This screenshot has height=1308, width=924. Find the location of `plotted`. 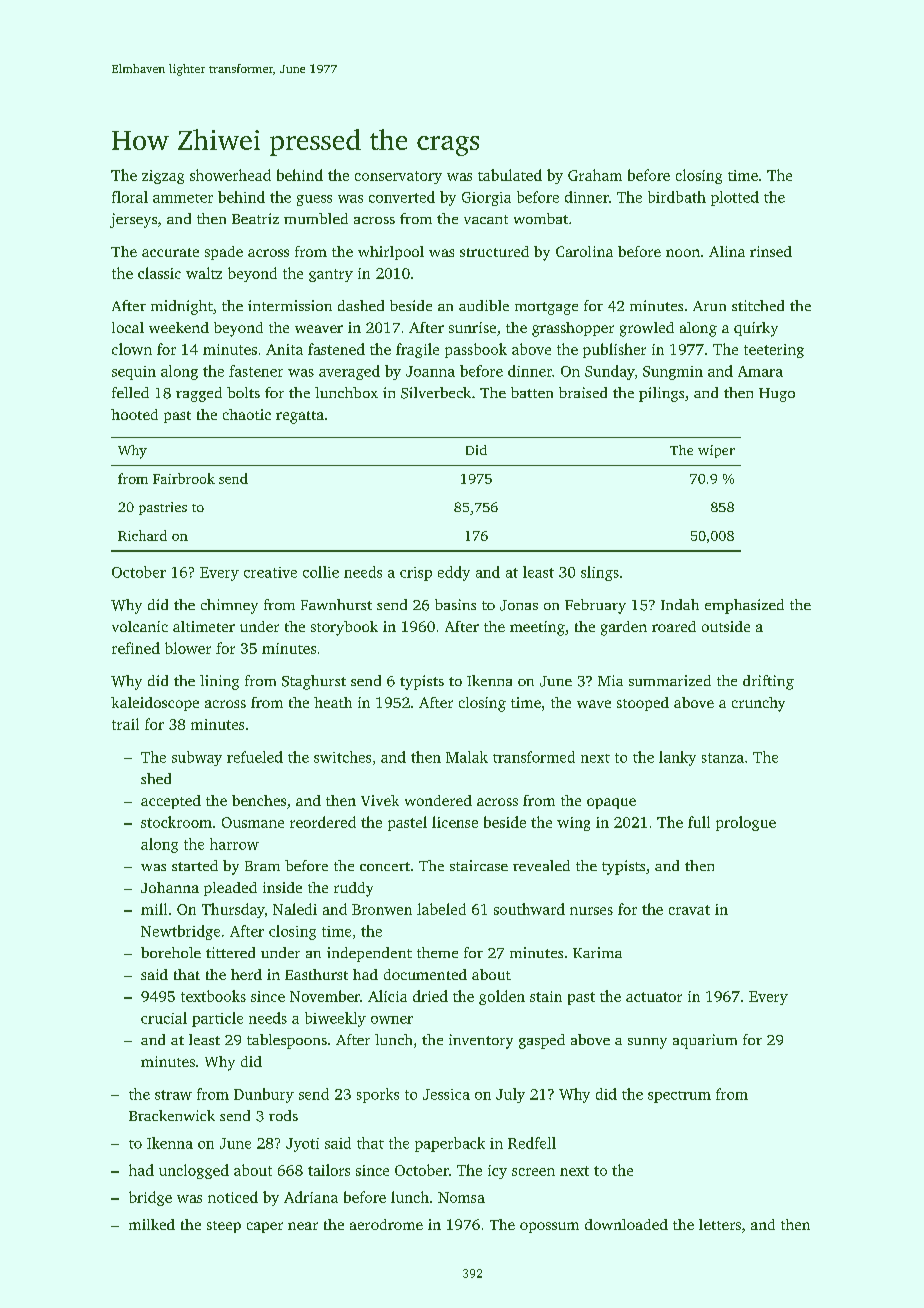

plotted is located at coordinates (735, 198).
